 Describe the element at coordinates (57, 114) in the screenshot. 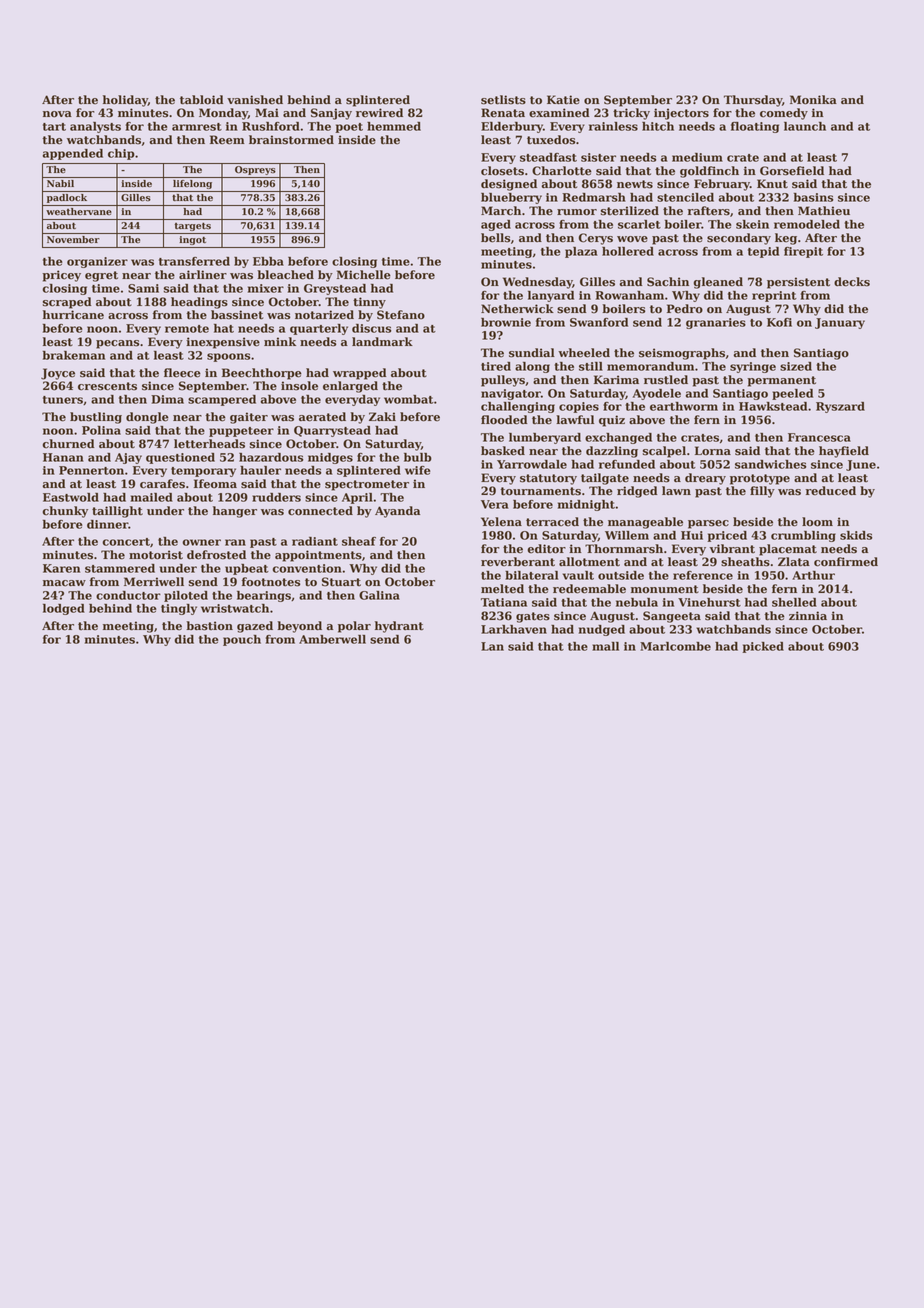

I see `nova` at that location.
